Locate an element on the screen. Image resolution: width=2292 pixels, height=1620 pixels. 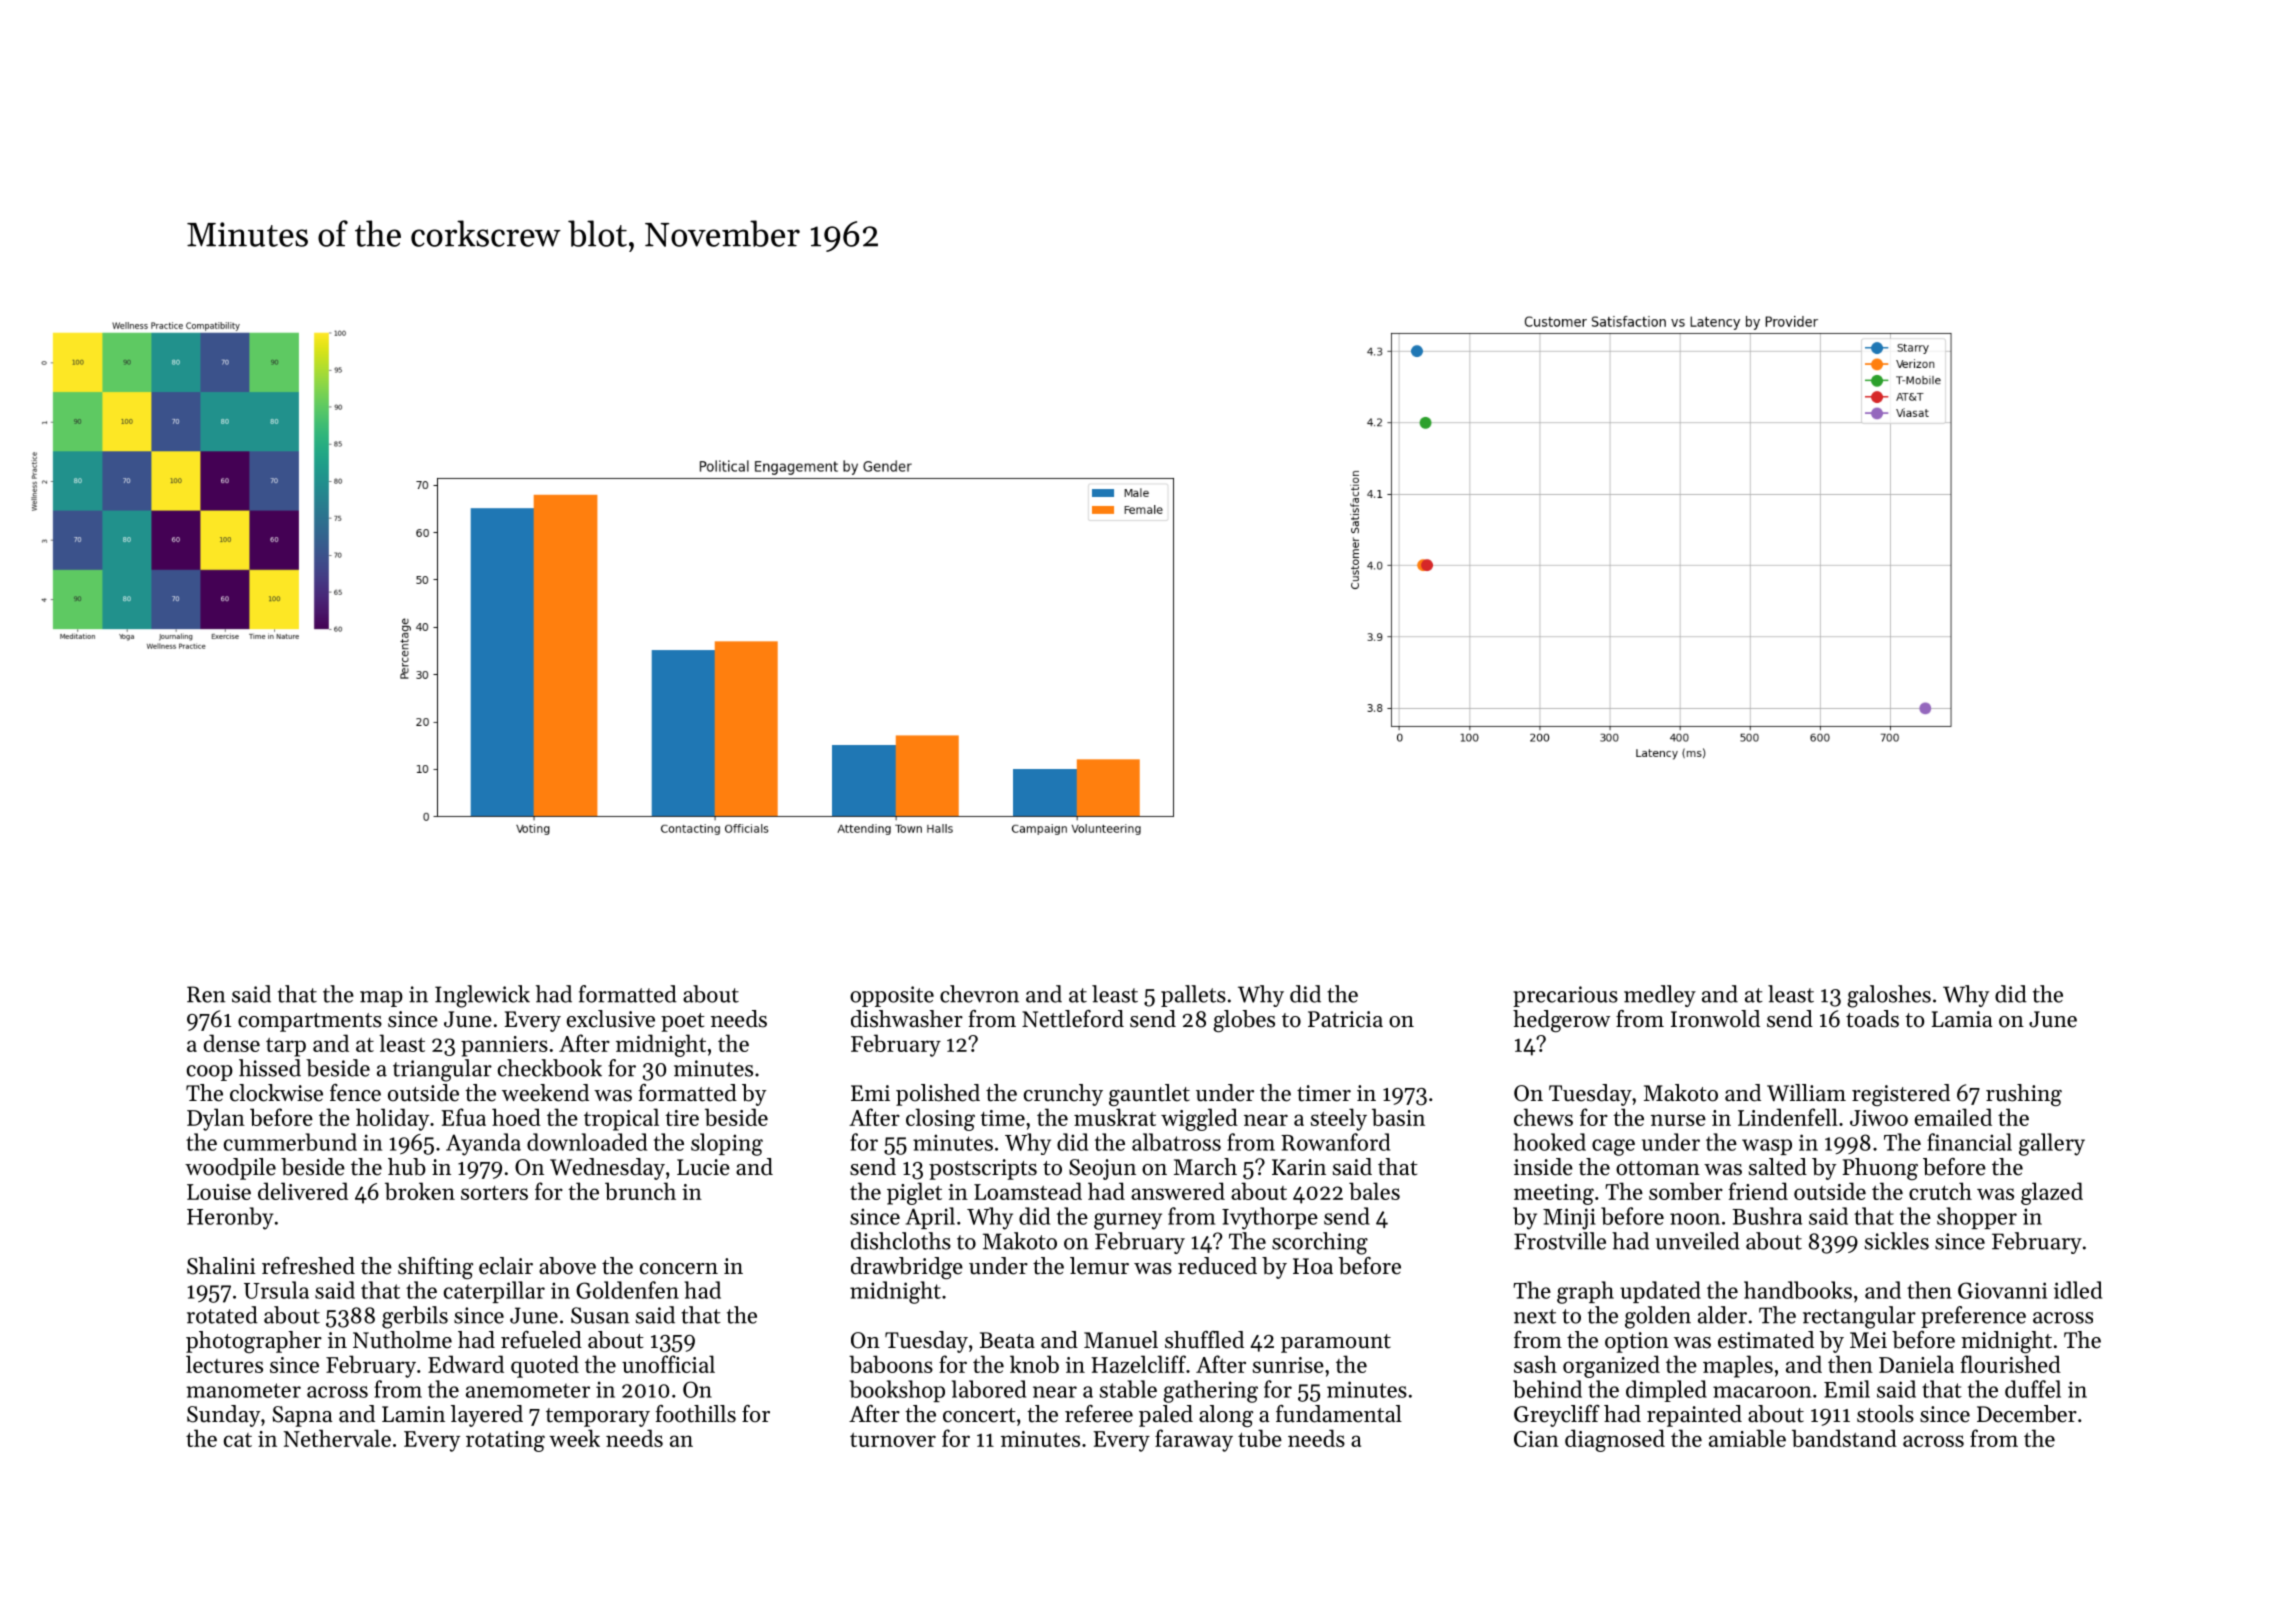
coop is located at coordinates (210, 1073).
